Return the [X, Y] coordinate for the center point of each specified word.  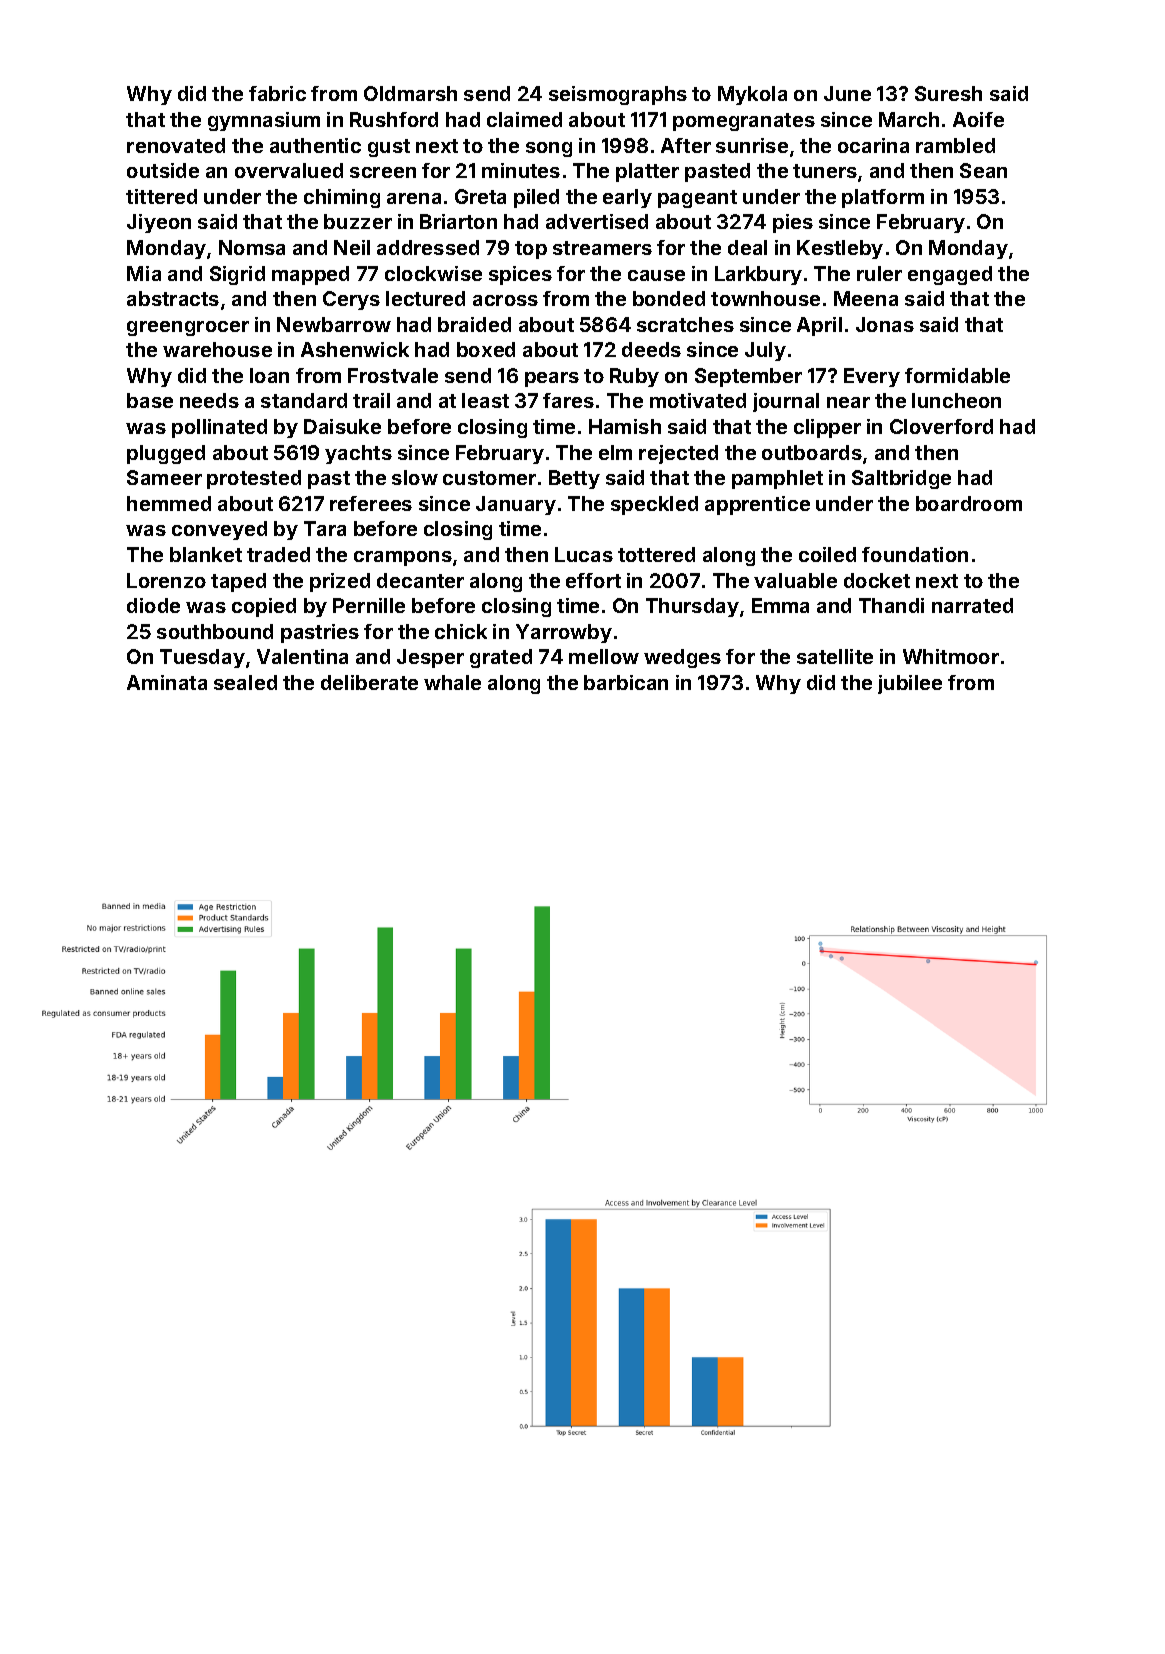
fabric [277, 93]
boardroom [969, 503]
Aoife [978, 119]
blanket [206, 554]
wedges [682, 658]
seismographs [618, 95]
